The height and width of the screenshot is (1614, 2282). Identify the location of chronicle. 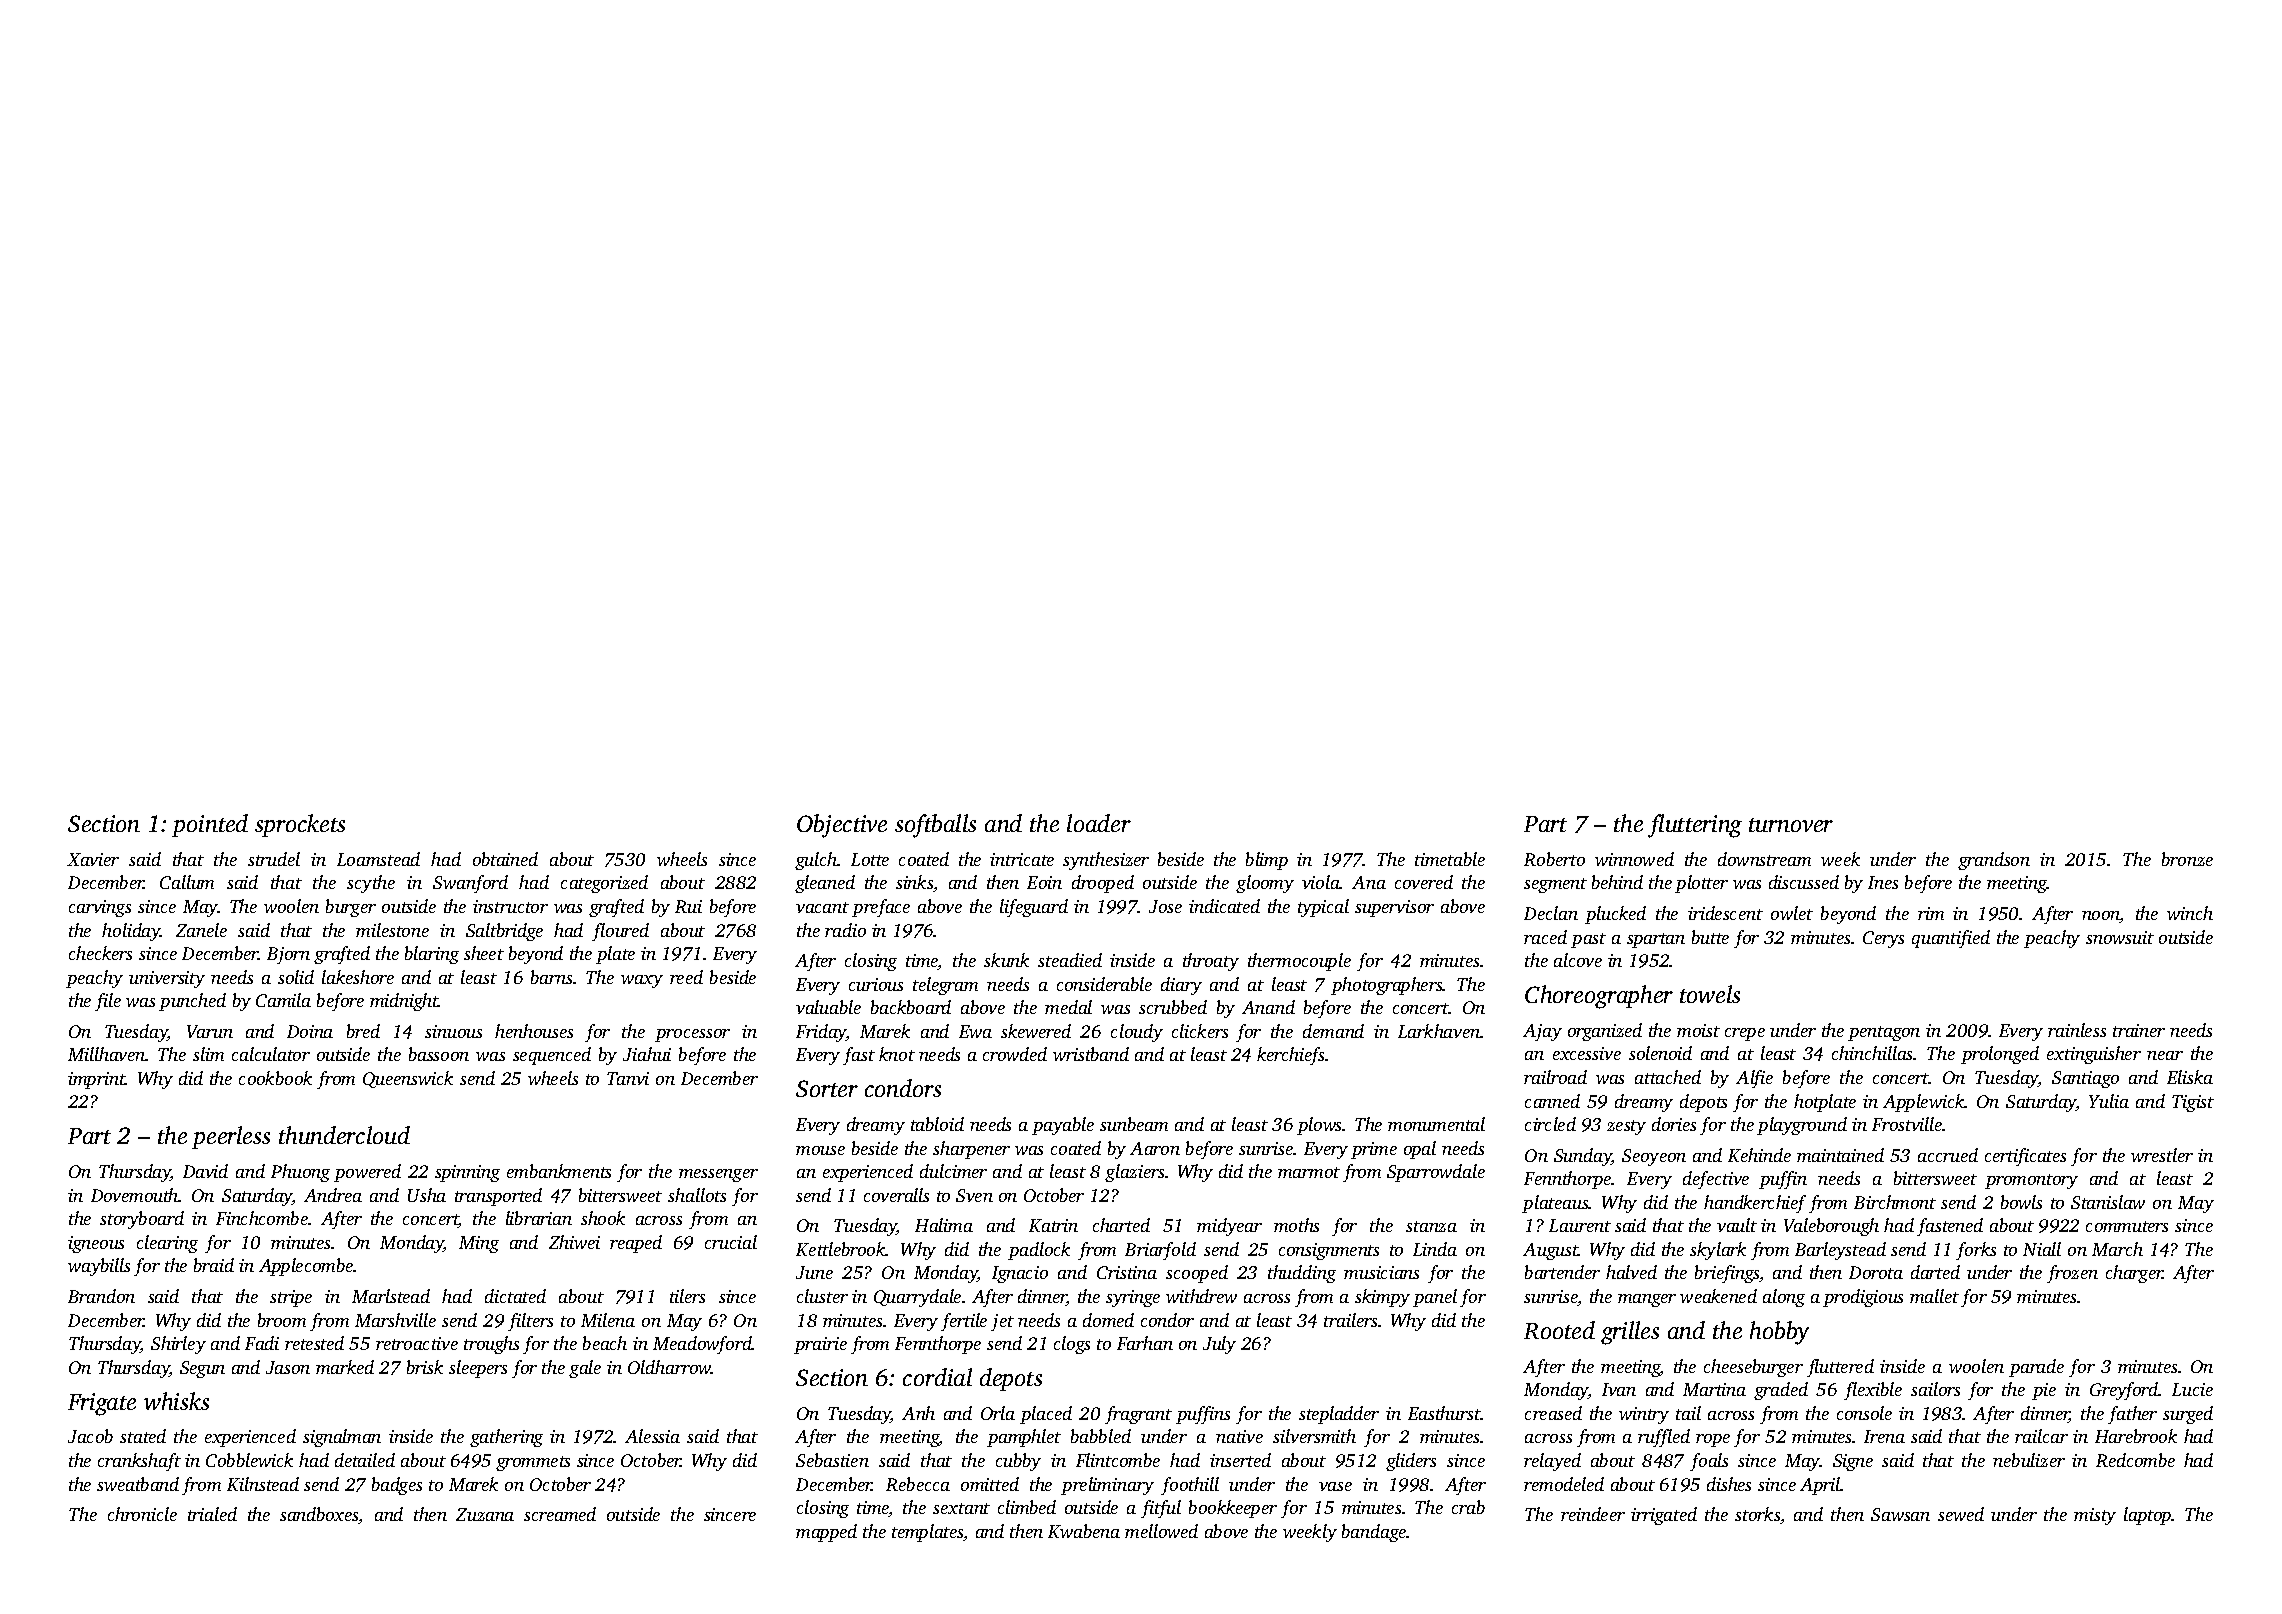
(142, 1514).
